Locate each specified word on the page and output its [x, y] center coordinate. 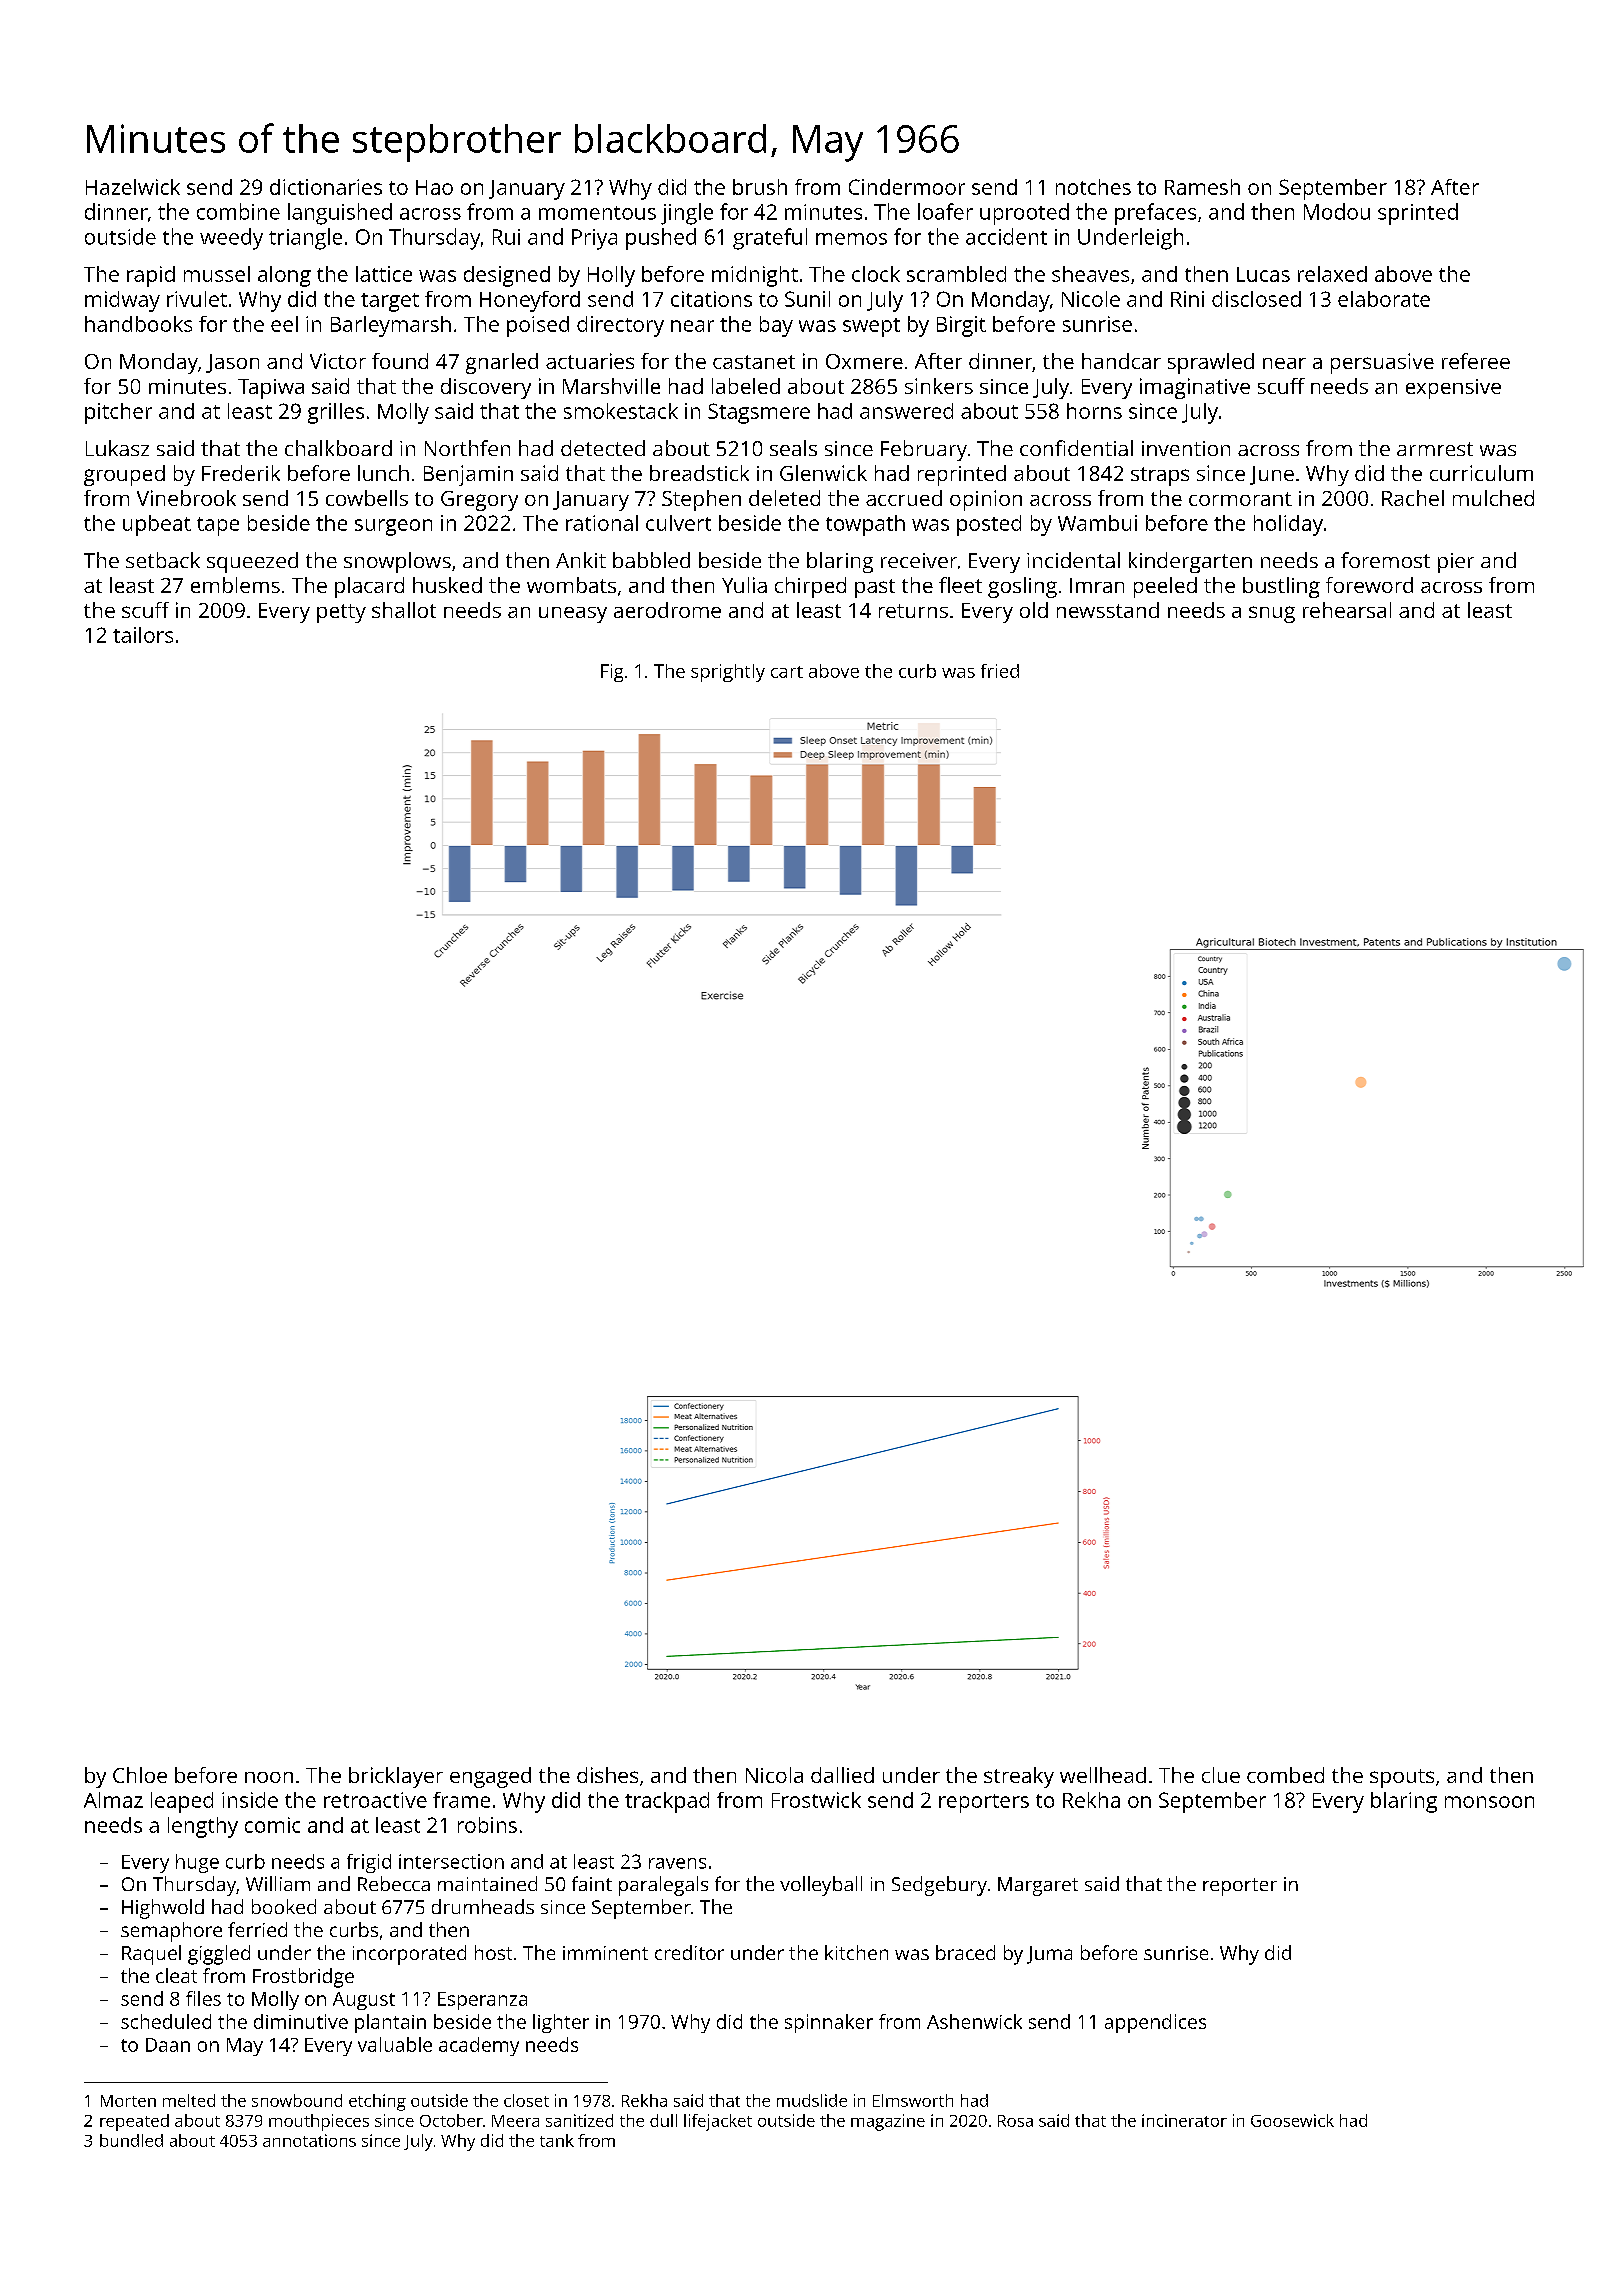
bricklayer [396, 1777]
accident [1006, 236]
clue [1221, 1775]
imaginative [1195, 388]
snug [1272, 614]
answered [906, 411]
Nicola [774, 1775]
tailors [143, 635]
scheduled [166, 2021]
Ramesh [1202, 187]
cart [787, 672]
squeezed [252, 562]
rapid [151, 276]
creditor [689, 1952]
